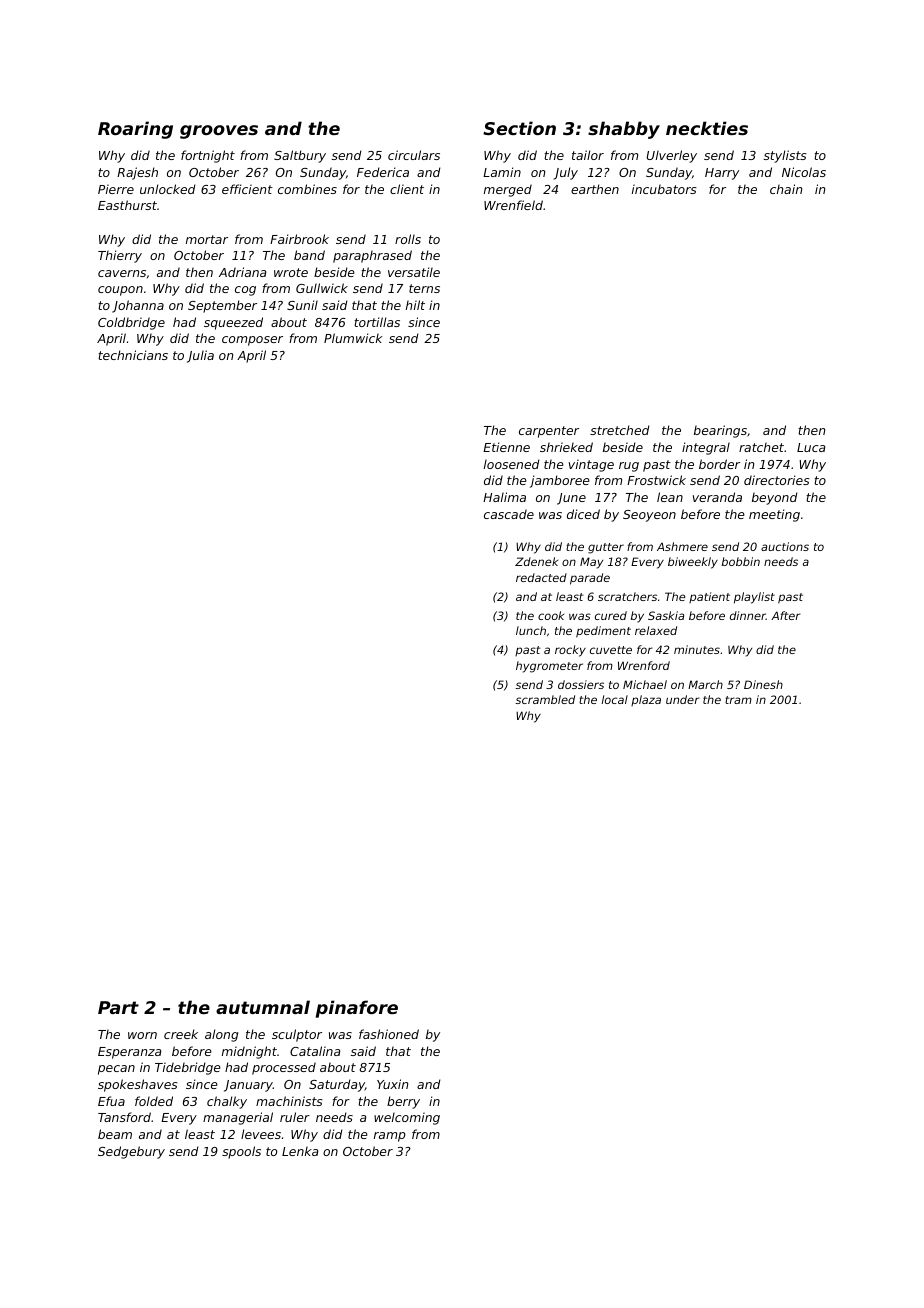 Image resolution: width=924 pixels, height=1308 pixels. What do you see at coordinates (509, 514) in the page?
I see `cascade` at bounding box center [509, 514].
